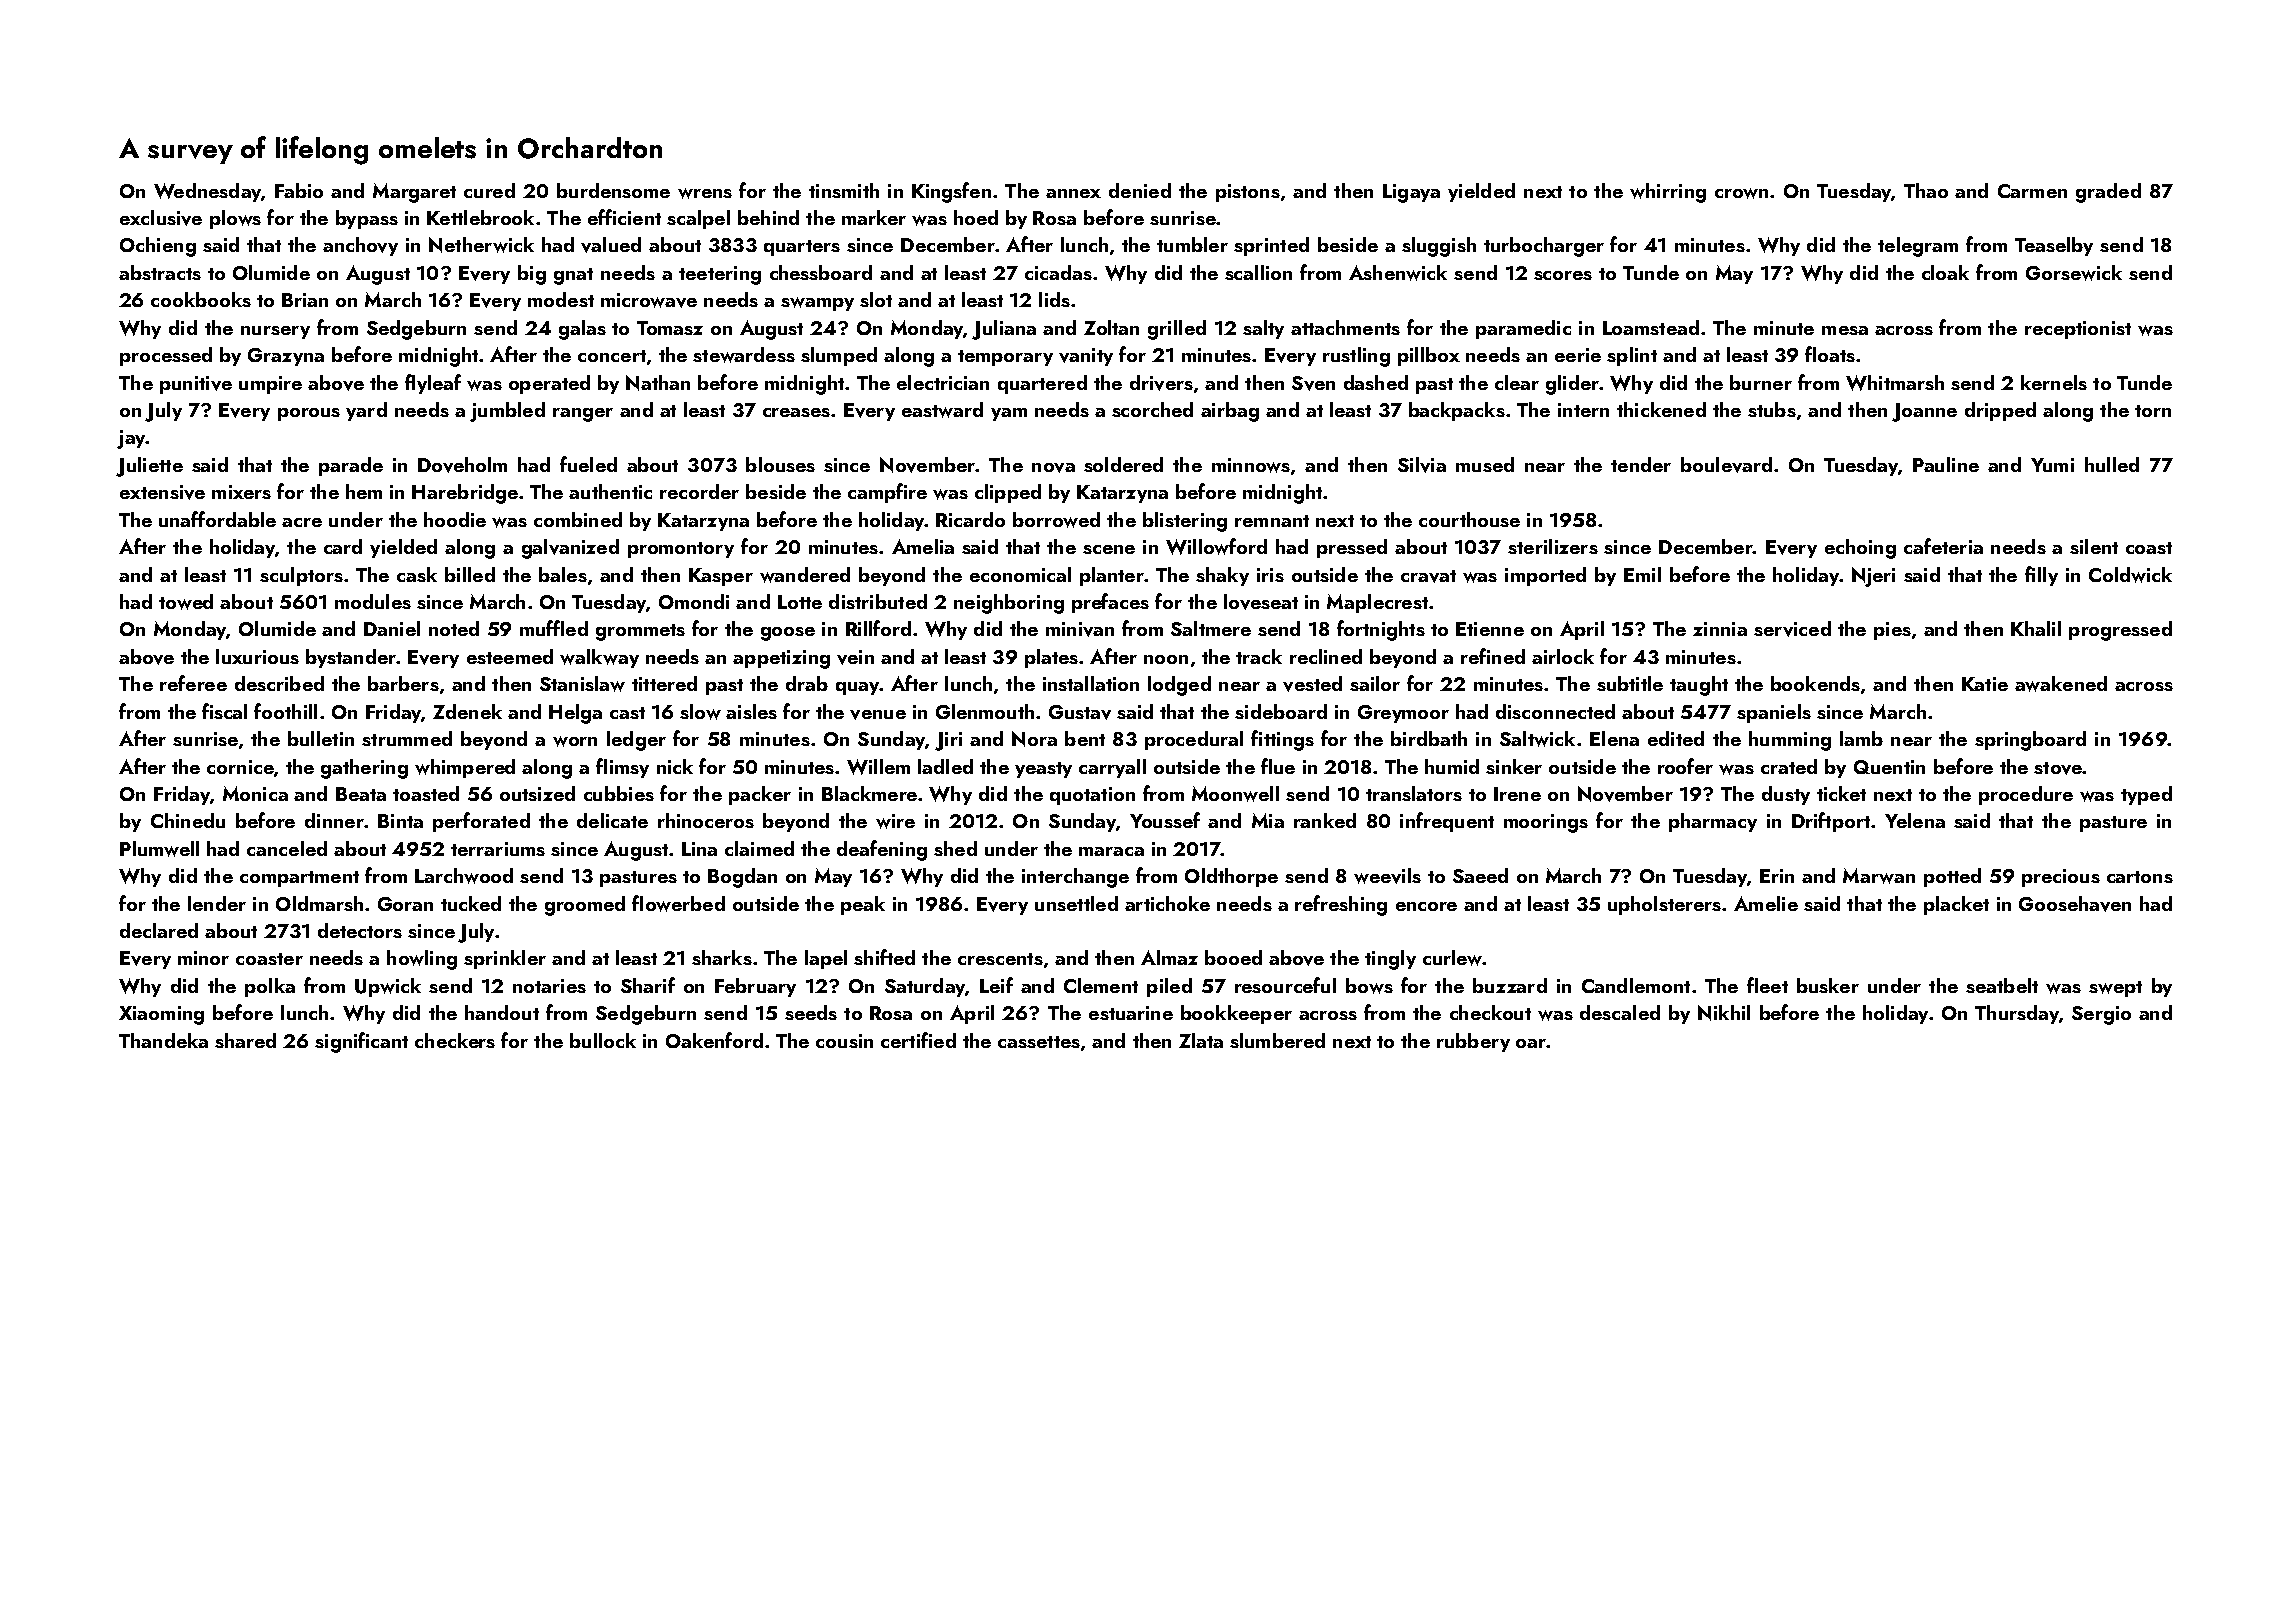 The image size is (2292, 1620). I want to click on Sergio, so click(2101, 1015).
